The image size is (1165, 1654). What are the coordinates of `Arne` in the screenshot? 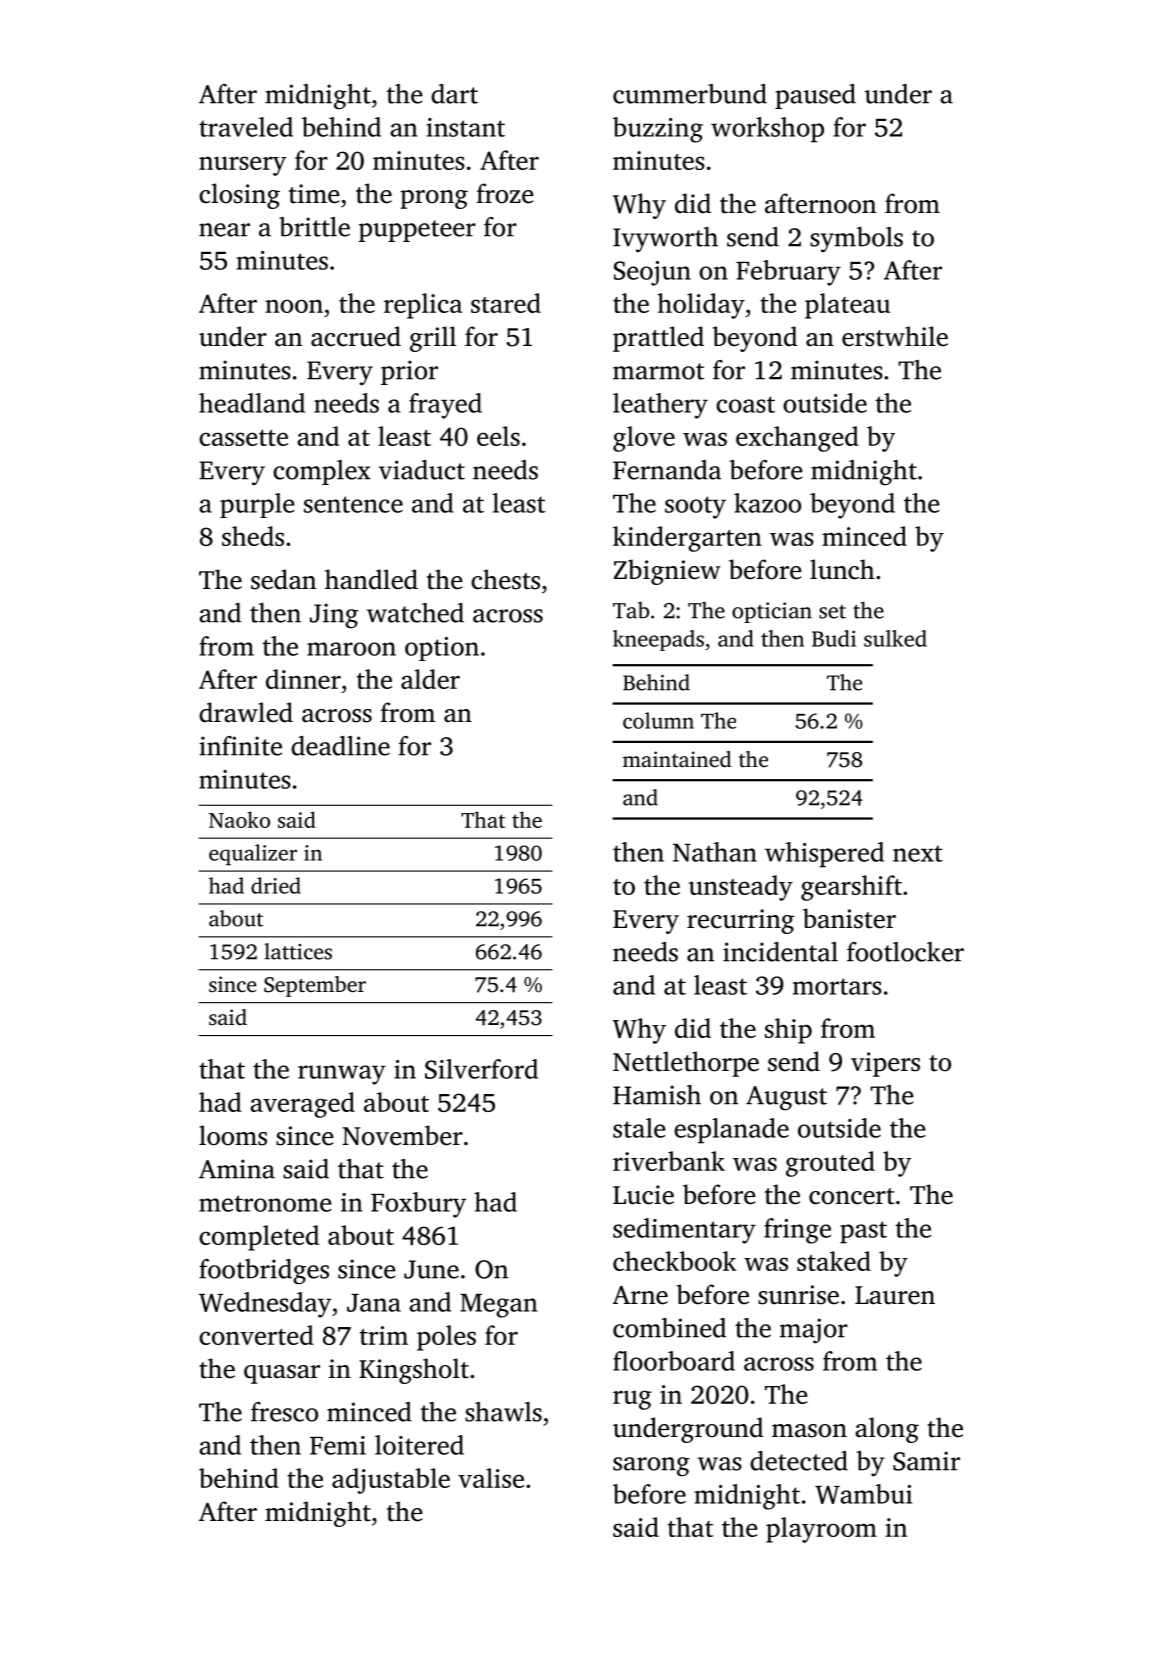 It's located at (640, 1295).
